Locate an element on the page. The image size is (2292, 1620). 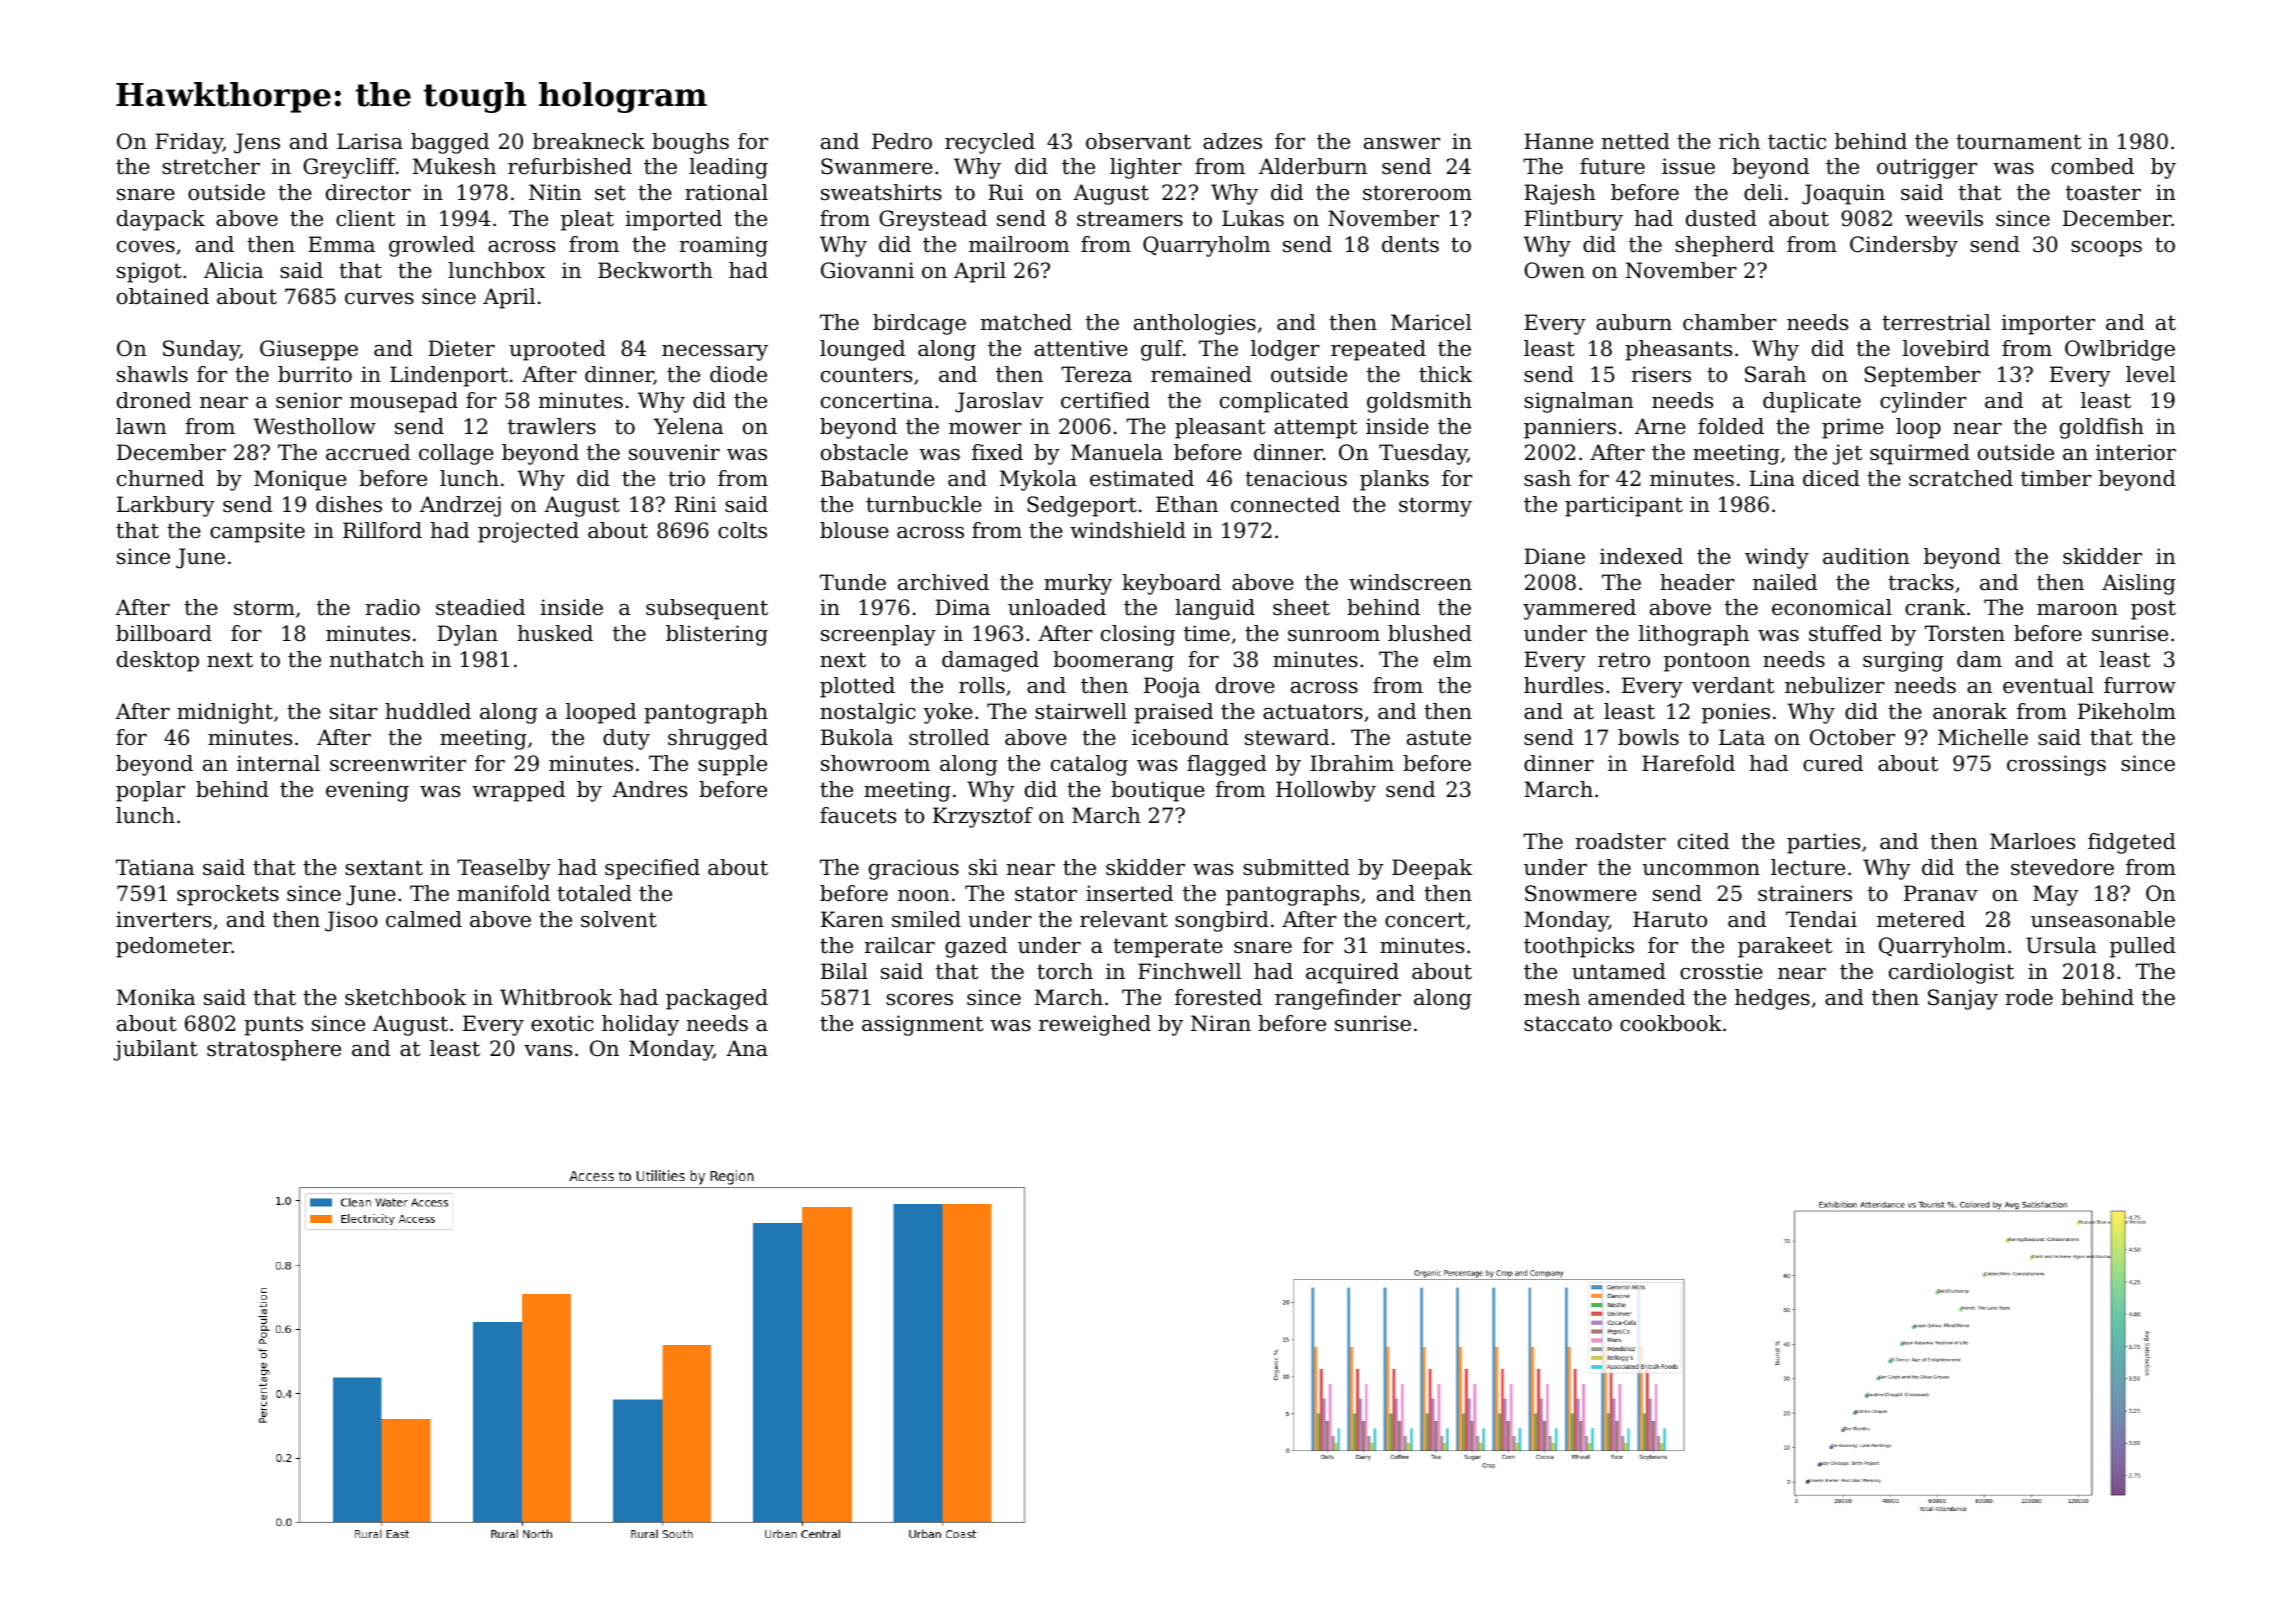
recycled is located at coordinates (990, 143).
